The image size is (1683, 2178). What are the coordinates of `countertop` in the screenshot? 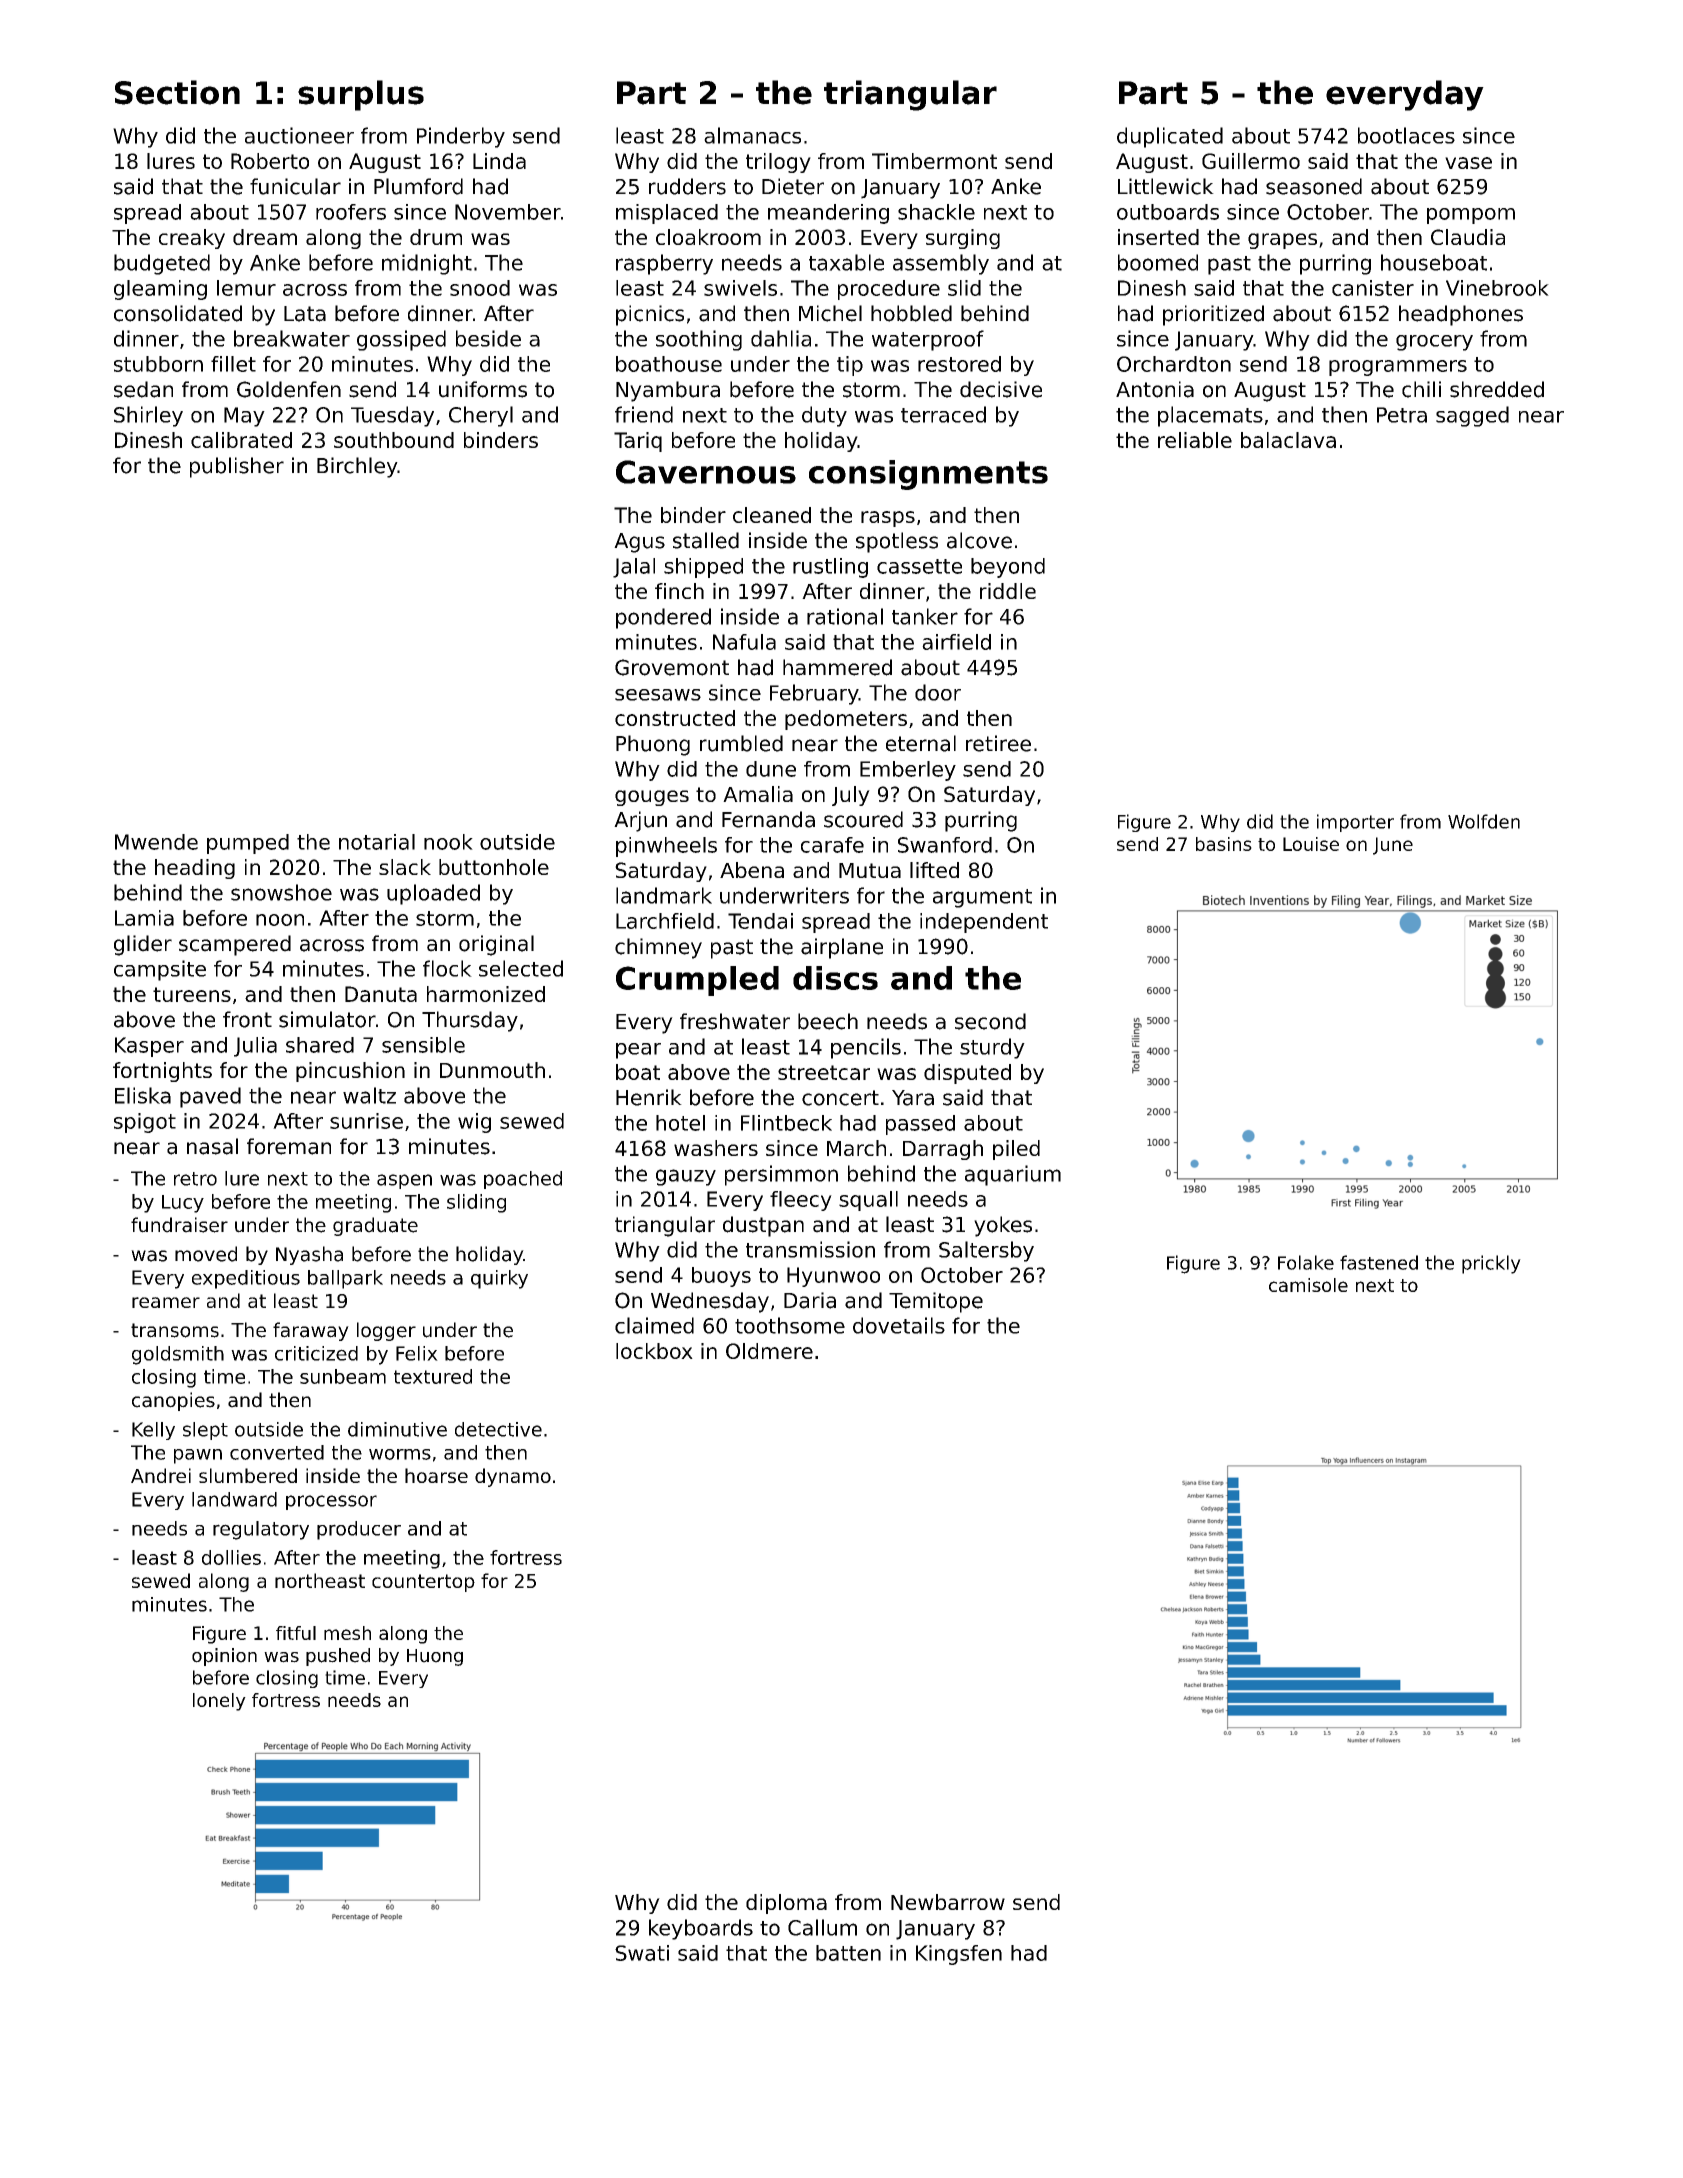 It's located at (423, 1583).
